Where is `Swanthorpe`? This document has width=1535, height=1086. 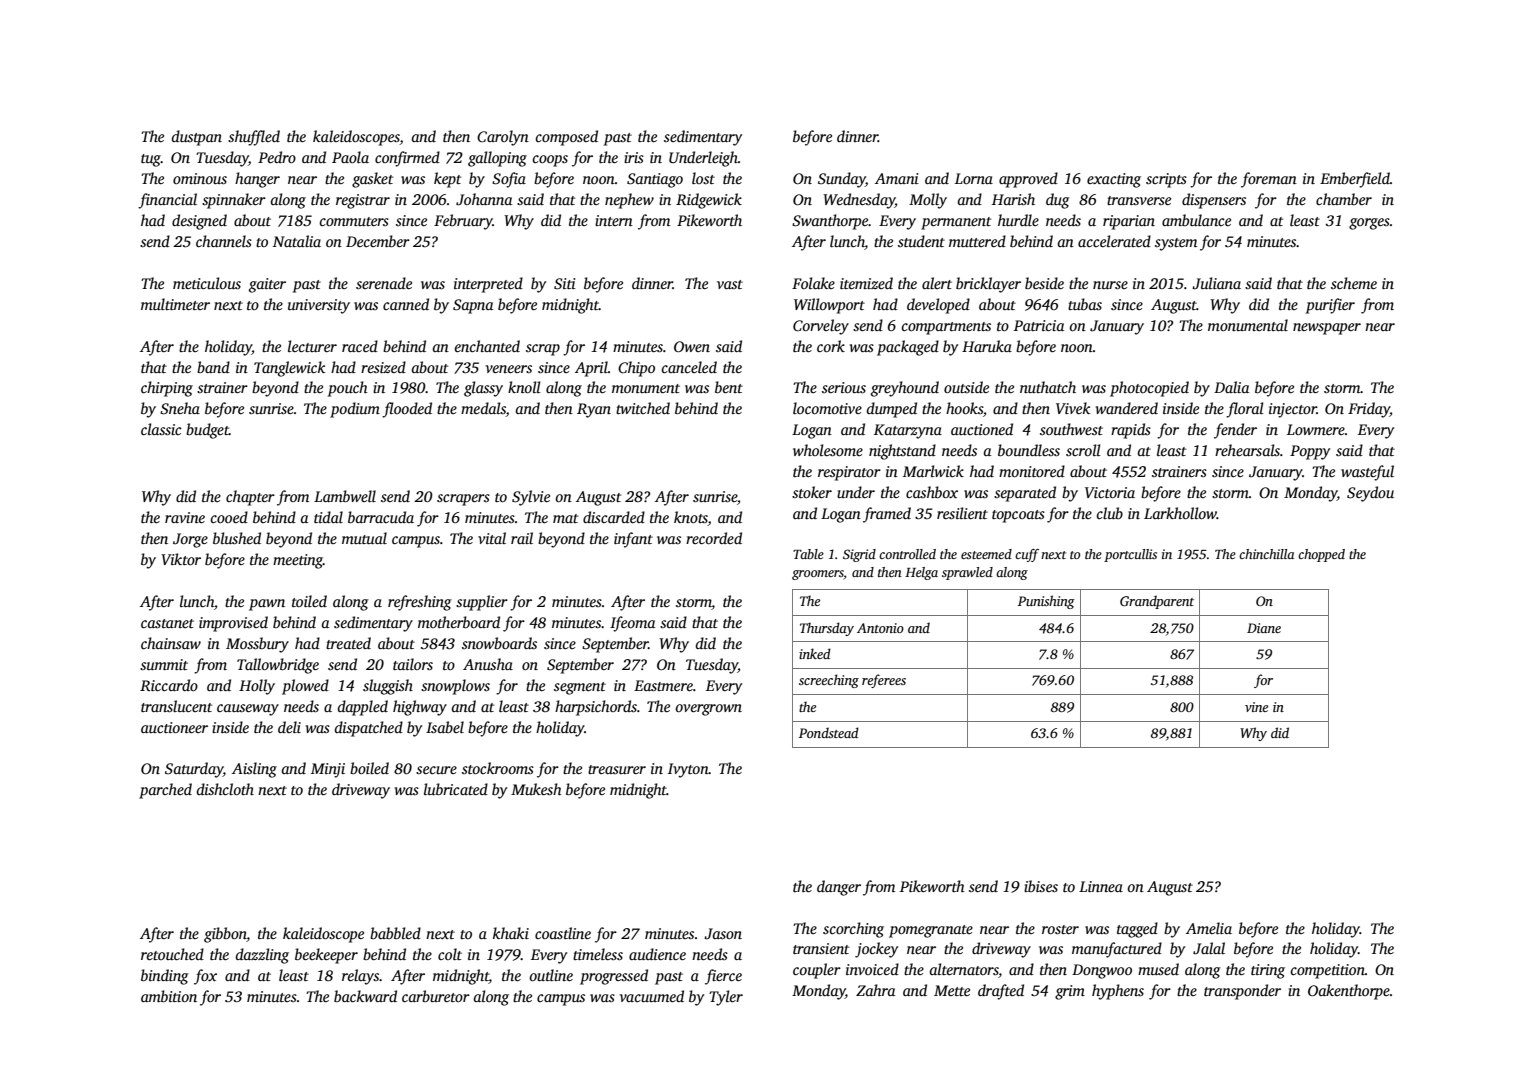 Swanthorpe is located at coordinates (830, 222).
